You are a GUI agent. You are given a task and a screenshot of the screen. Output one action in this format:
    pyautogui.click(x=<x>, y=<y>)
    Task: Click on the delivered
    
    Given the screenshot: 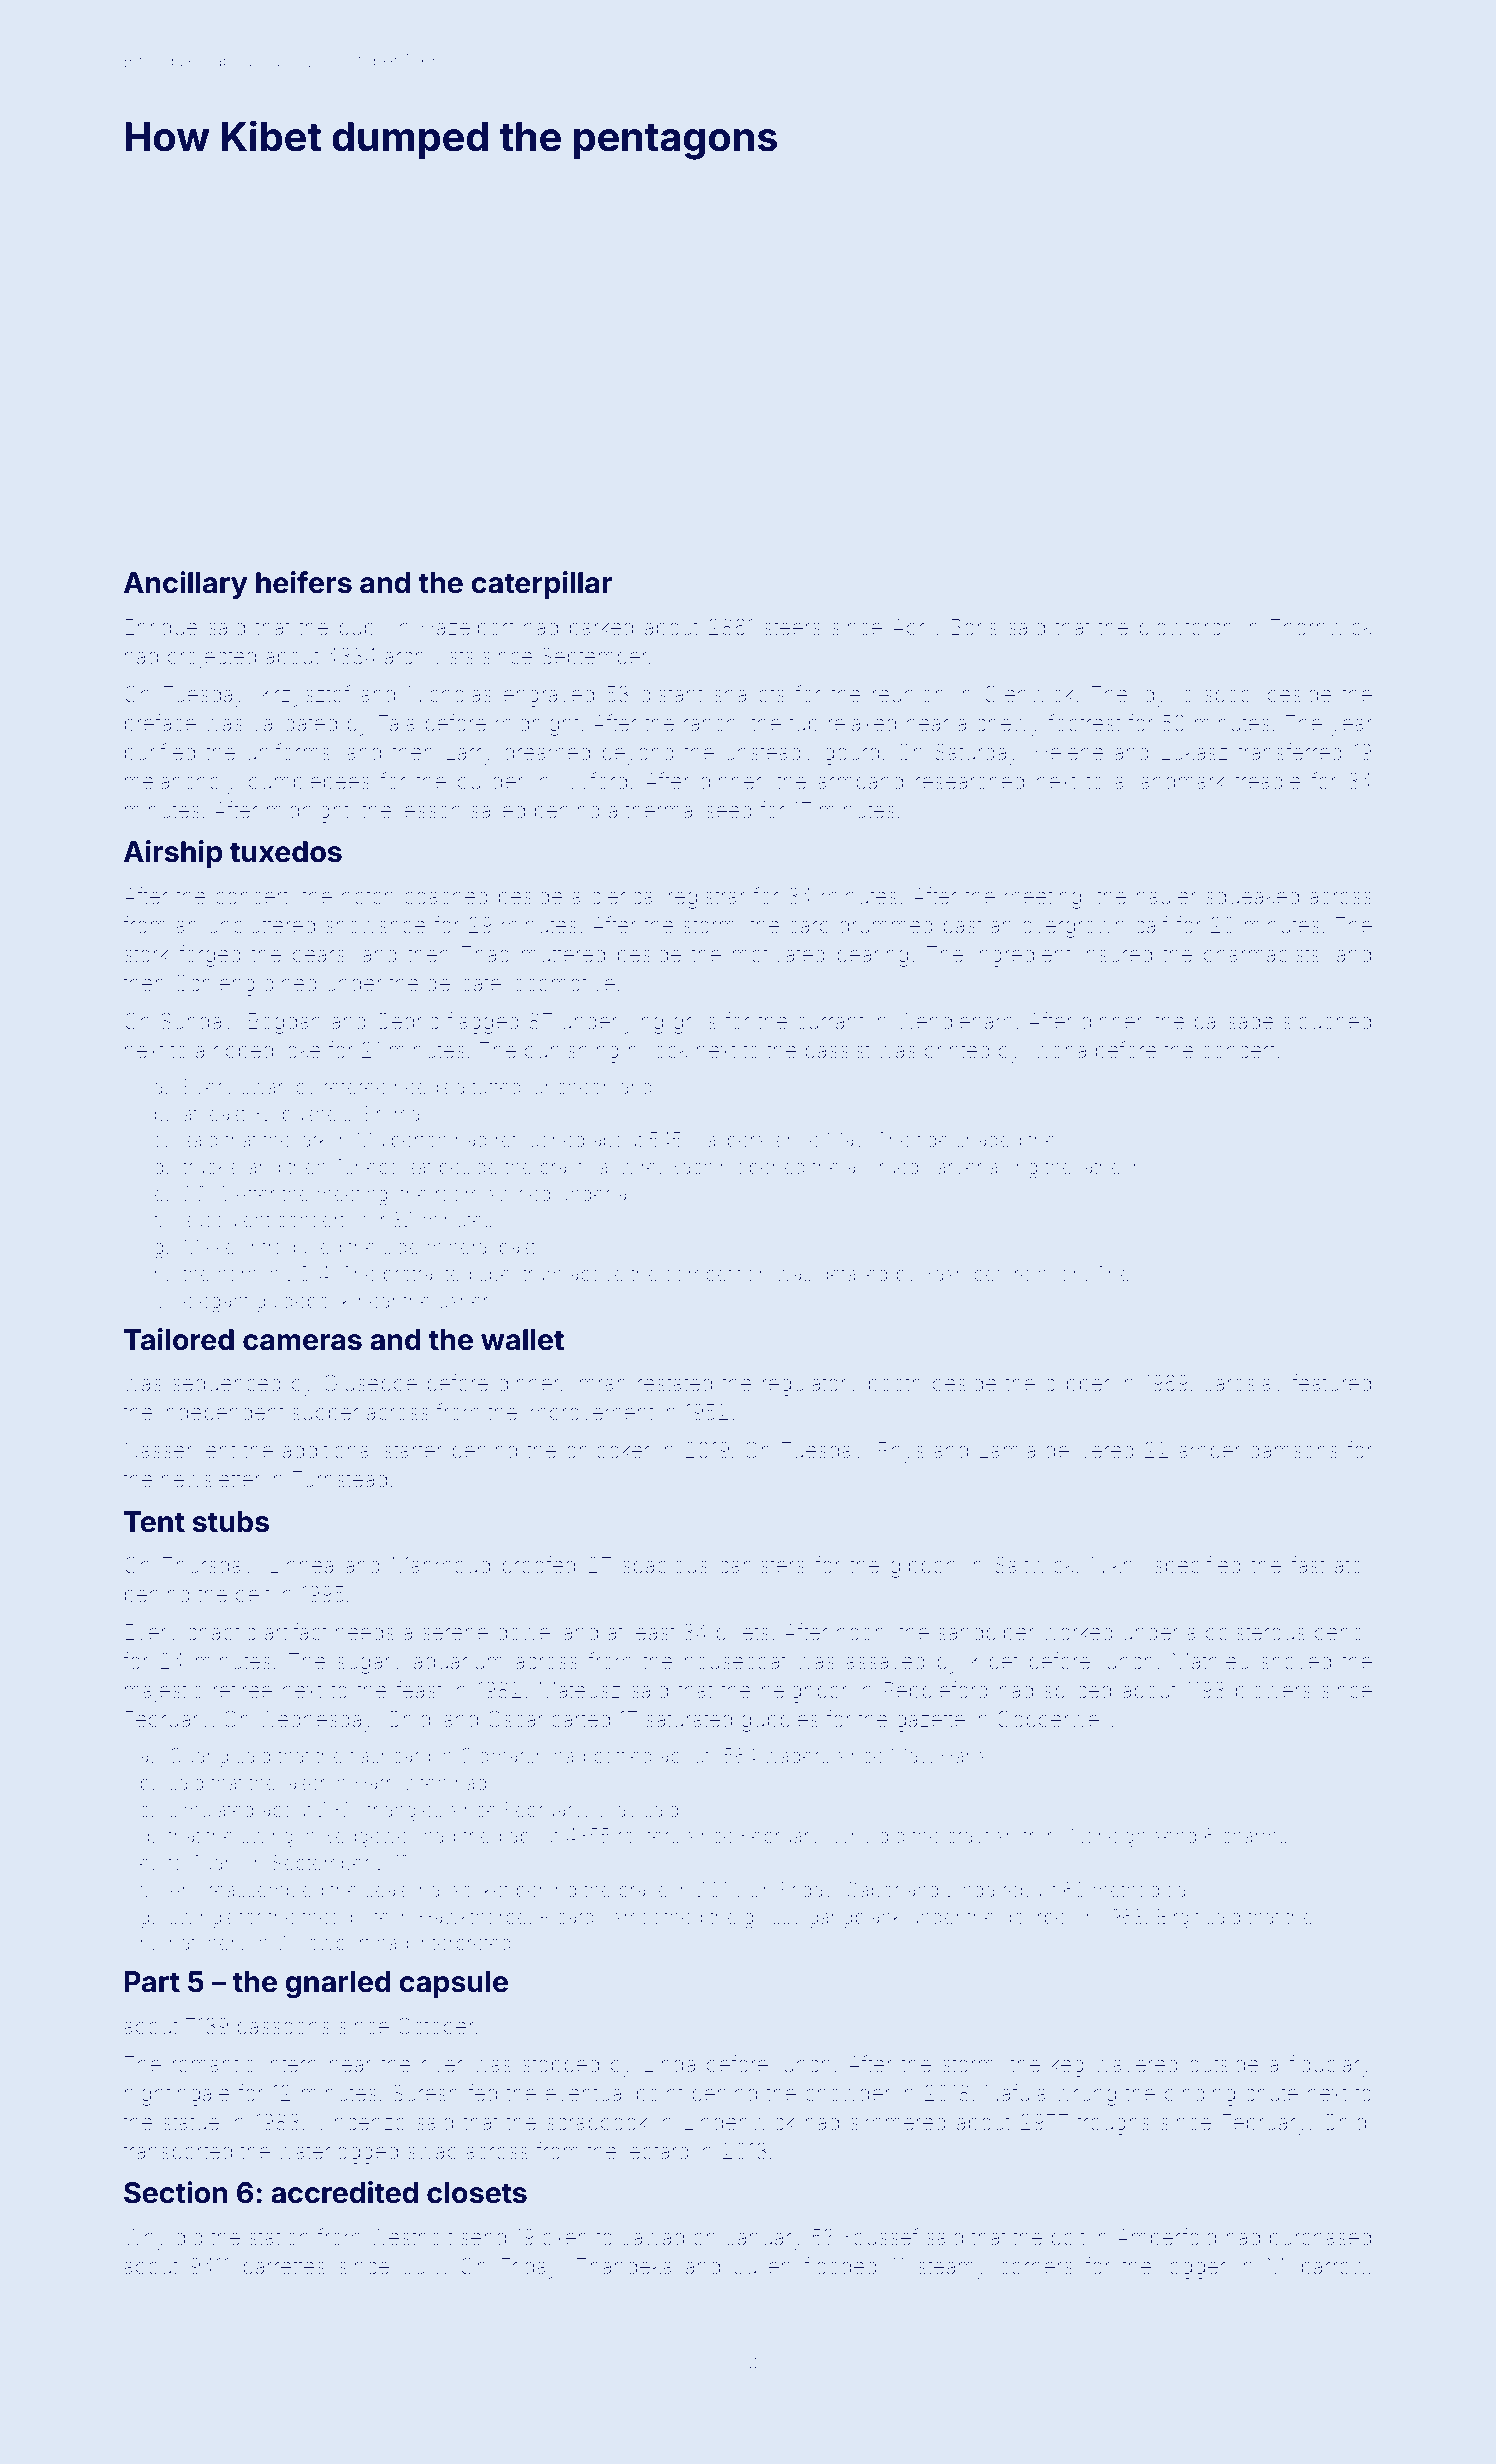 What is the action you would take?
    pyautogui.click(x=1089, y=1450)
